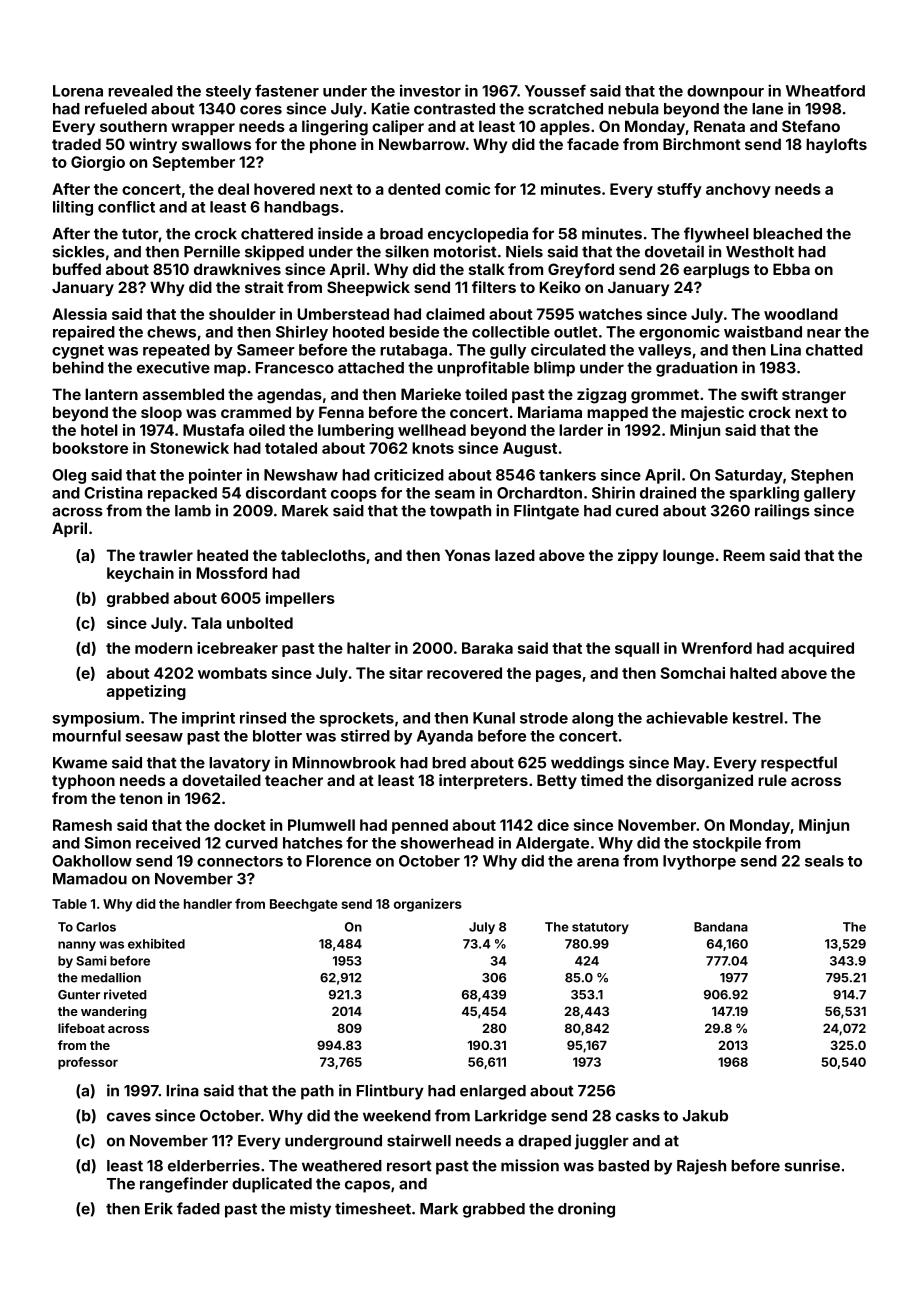  I want to click on Rajesh, so click(701, 1167).
